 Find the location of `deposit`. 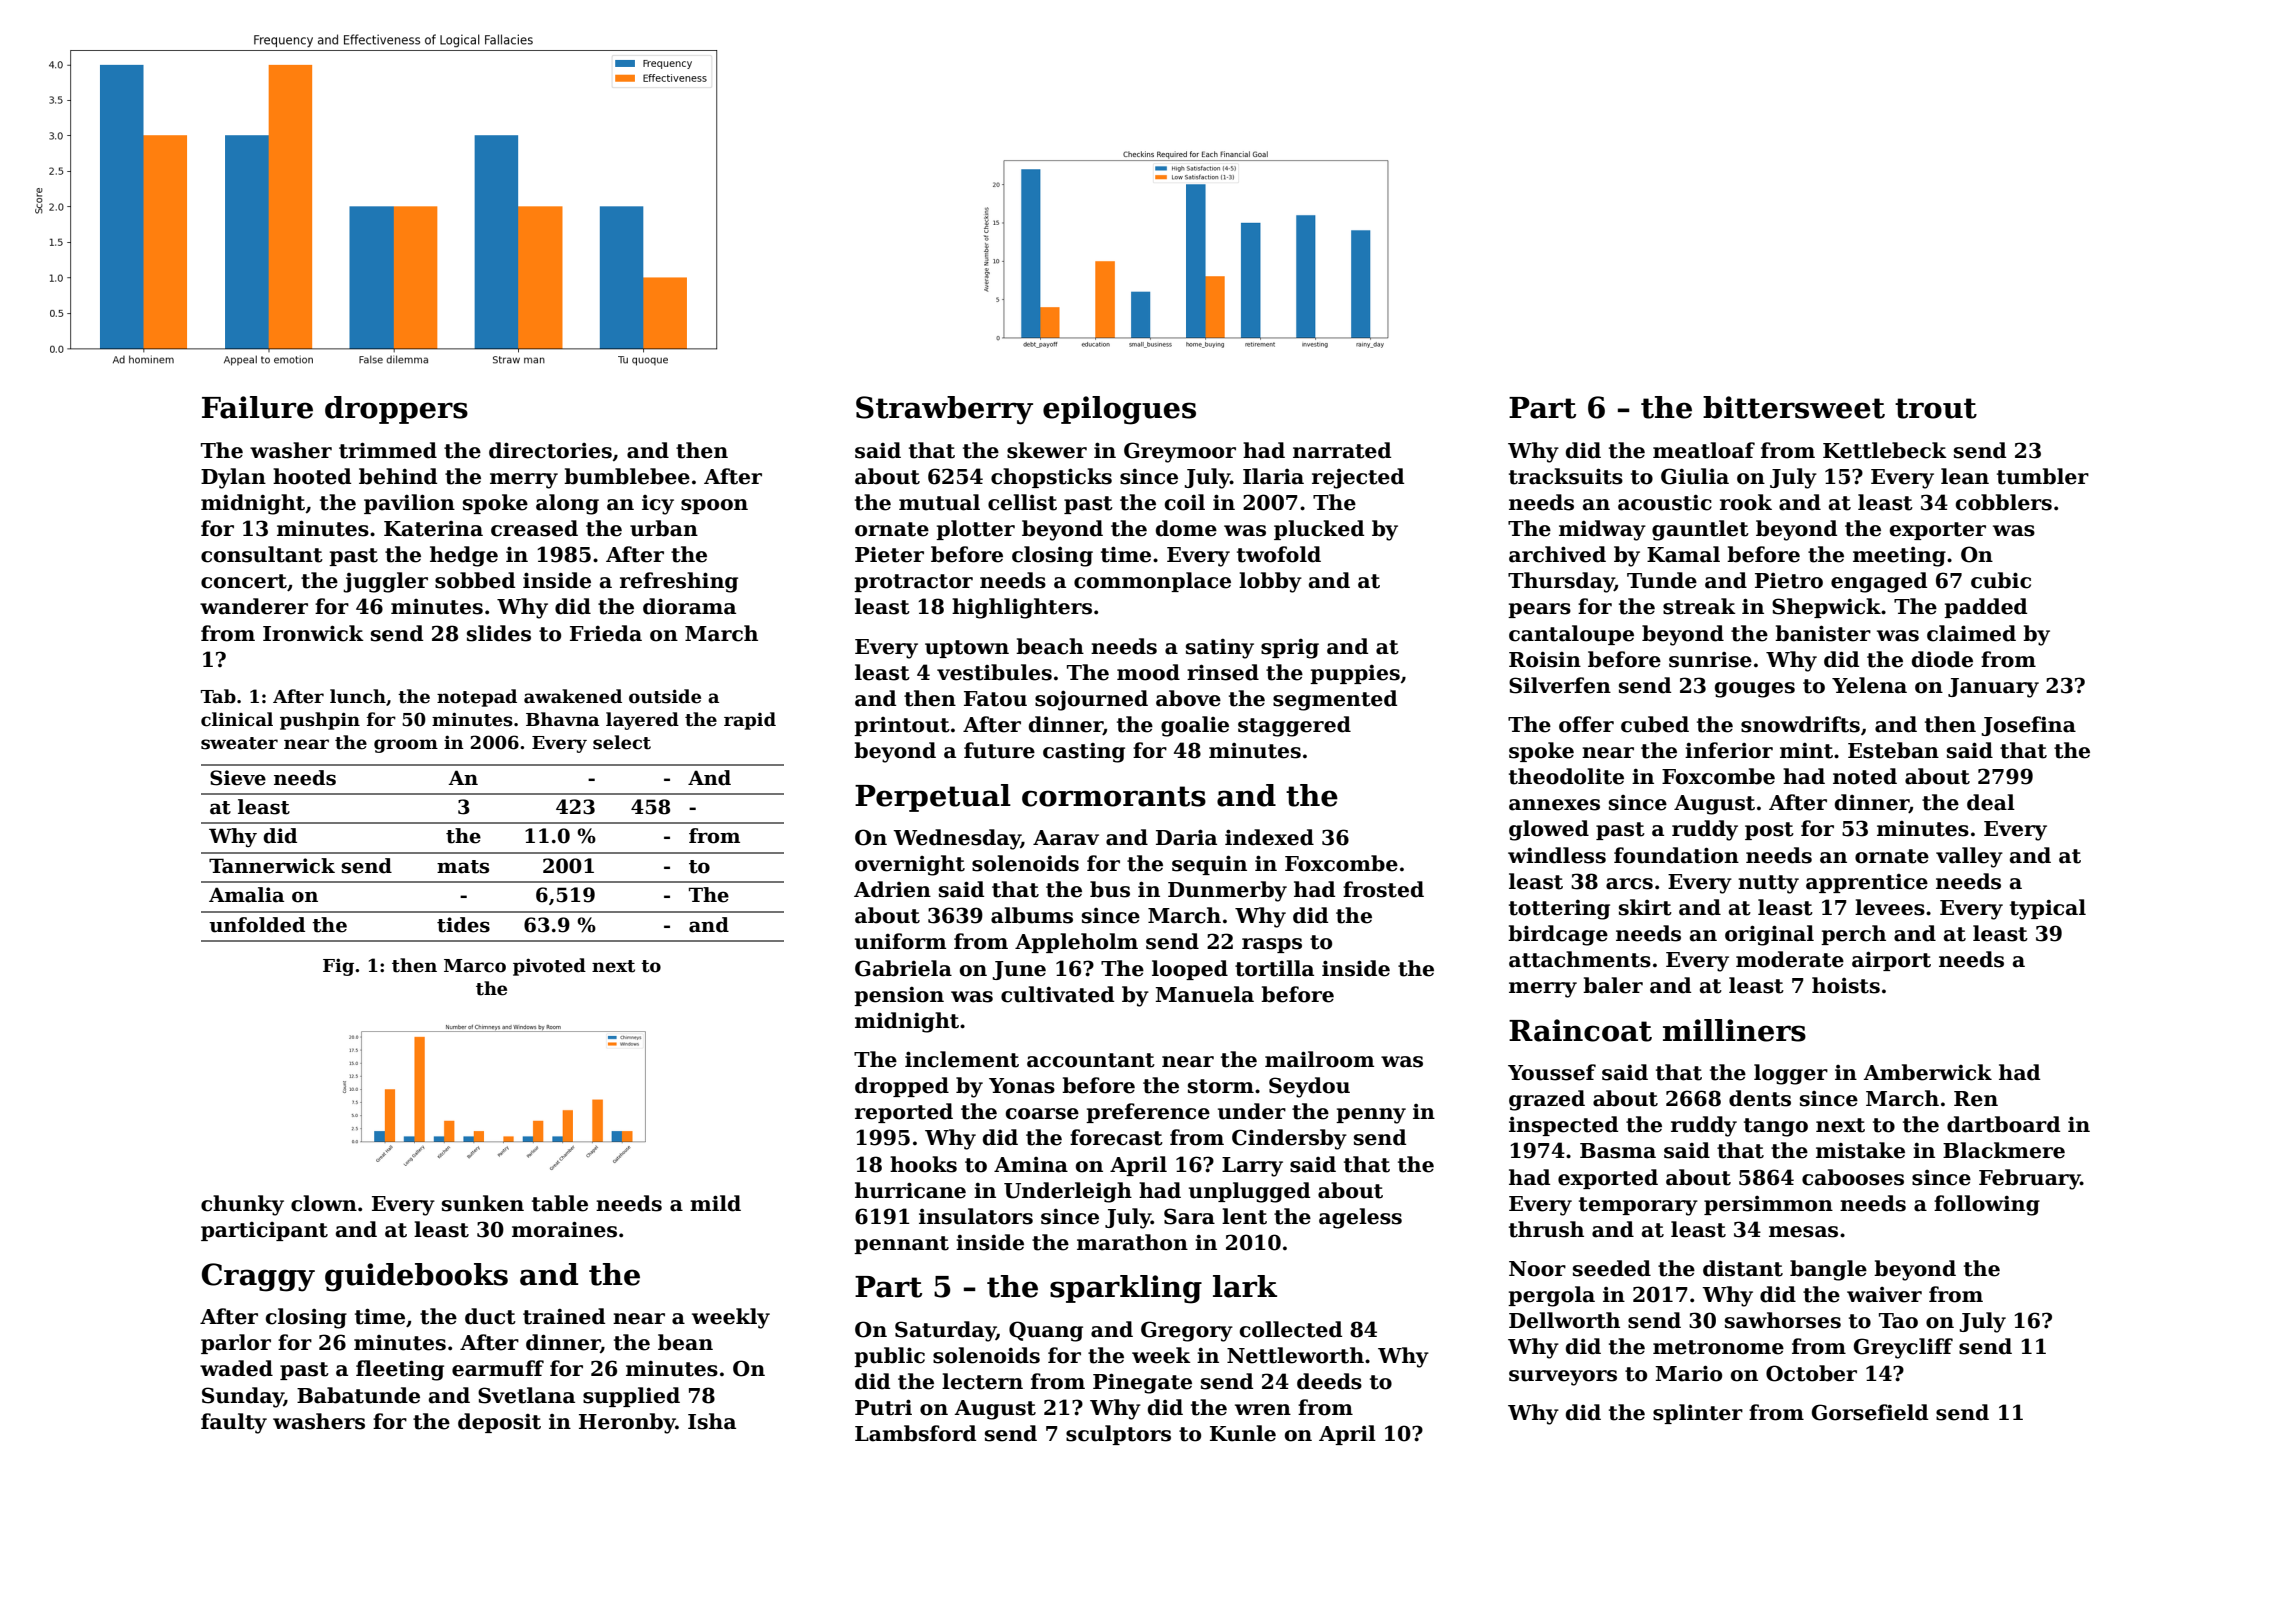

deposit is located at coordinates (499, 1423).
